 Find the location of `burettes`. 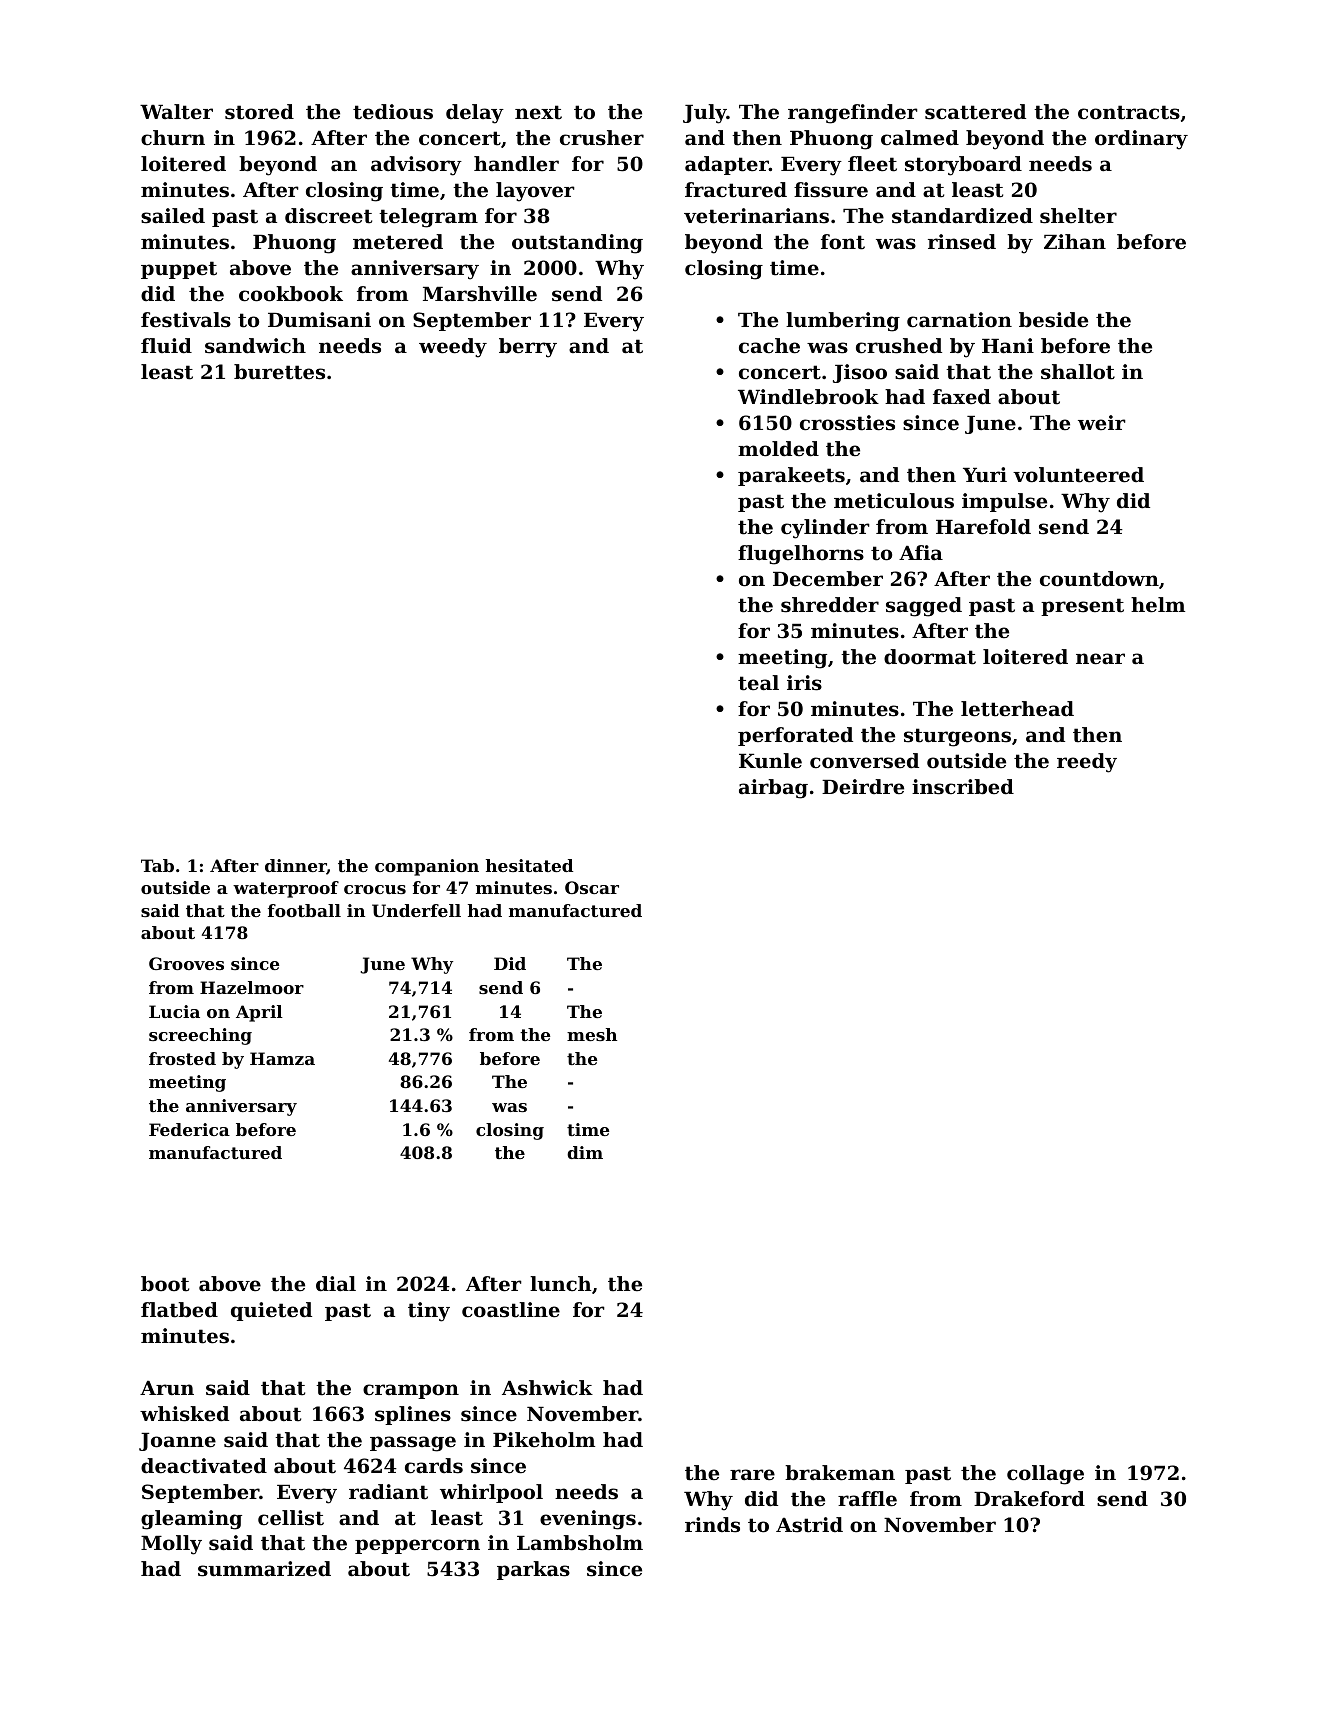

burettes is located at coordinates (279, 372).
